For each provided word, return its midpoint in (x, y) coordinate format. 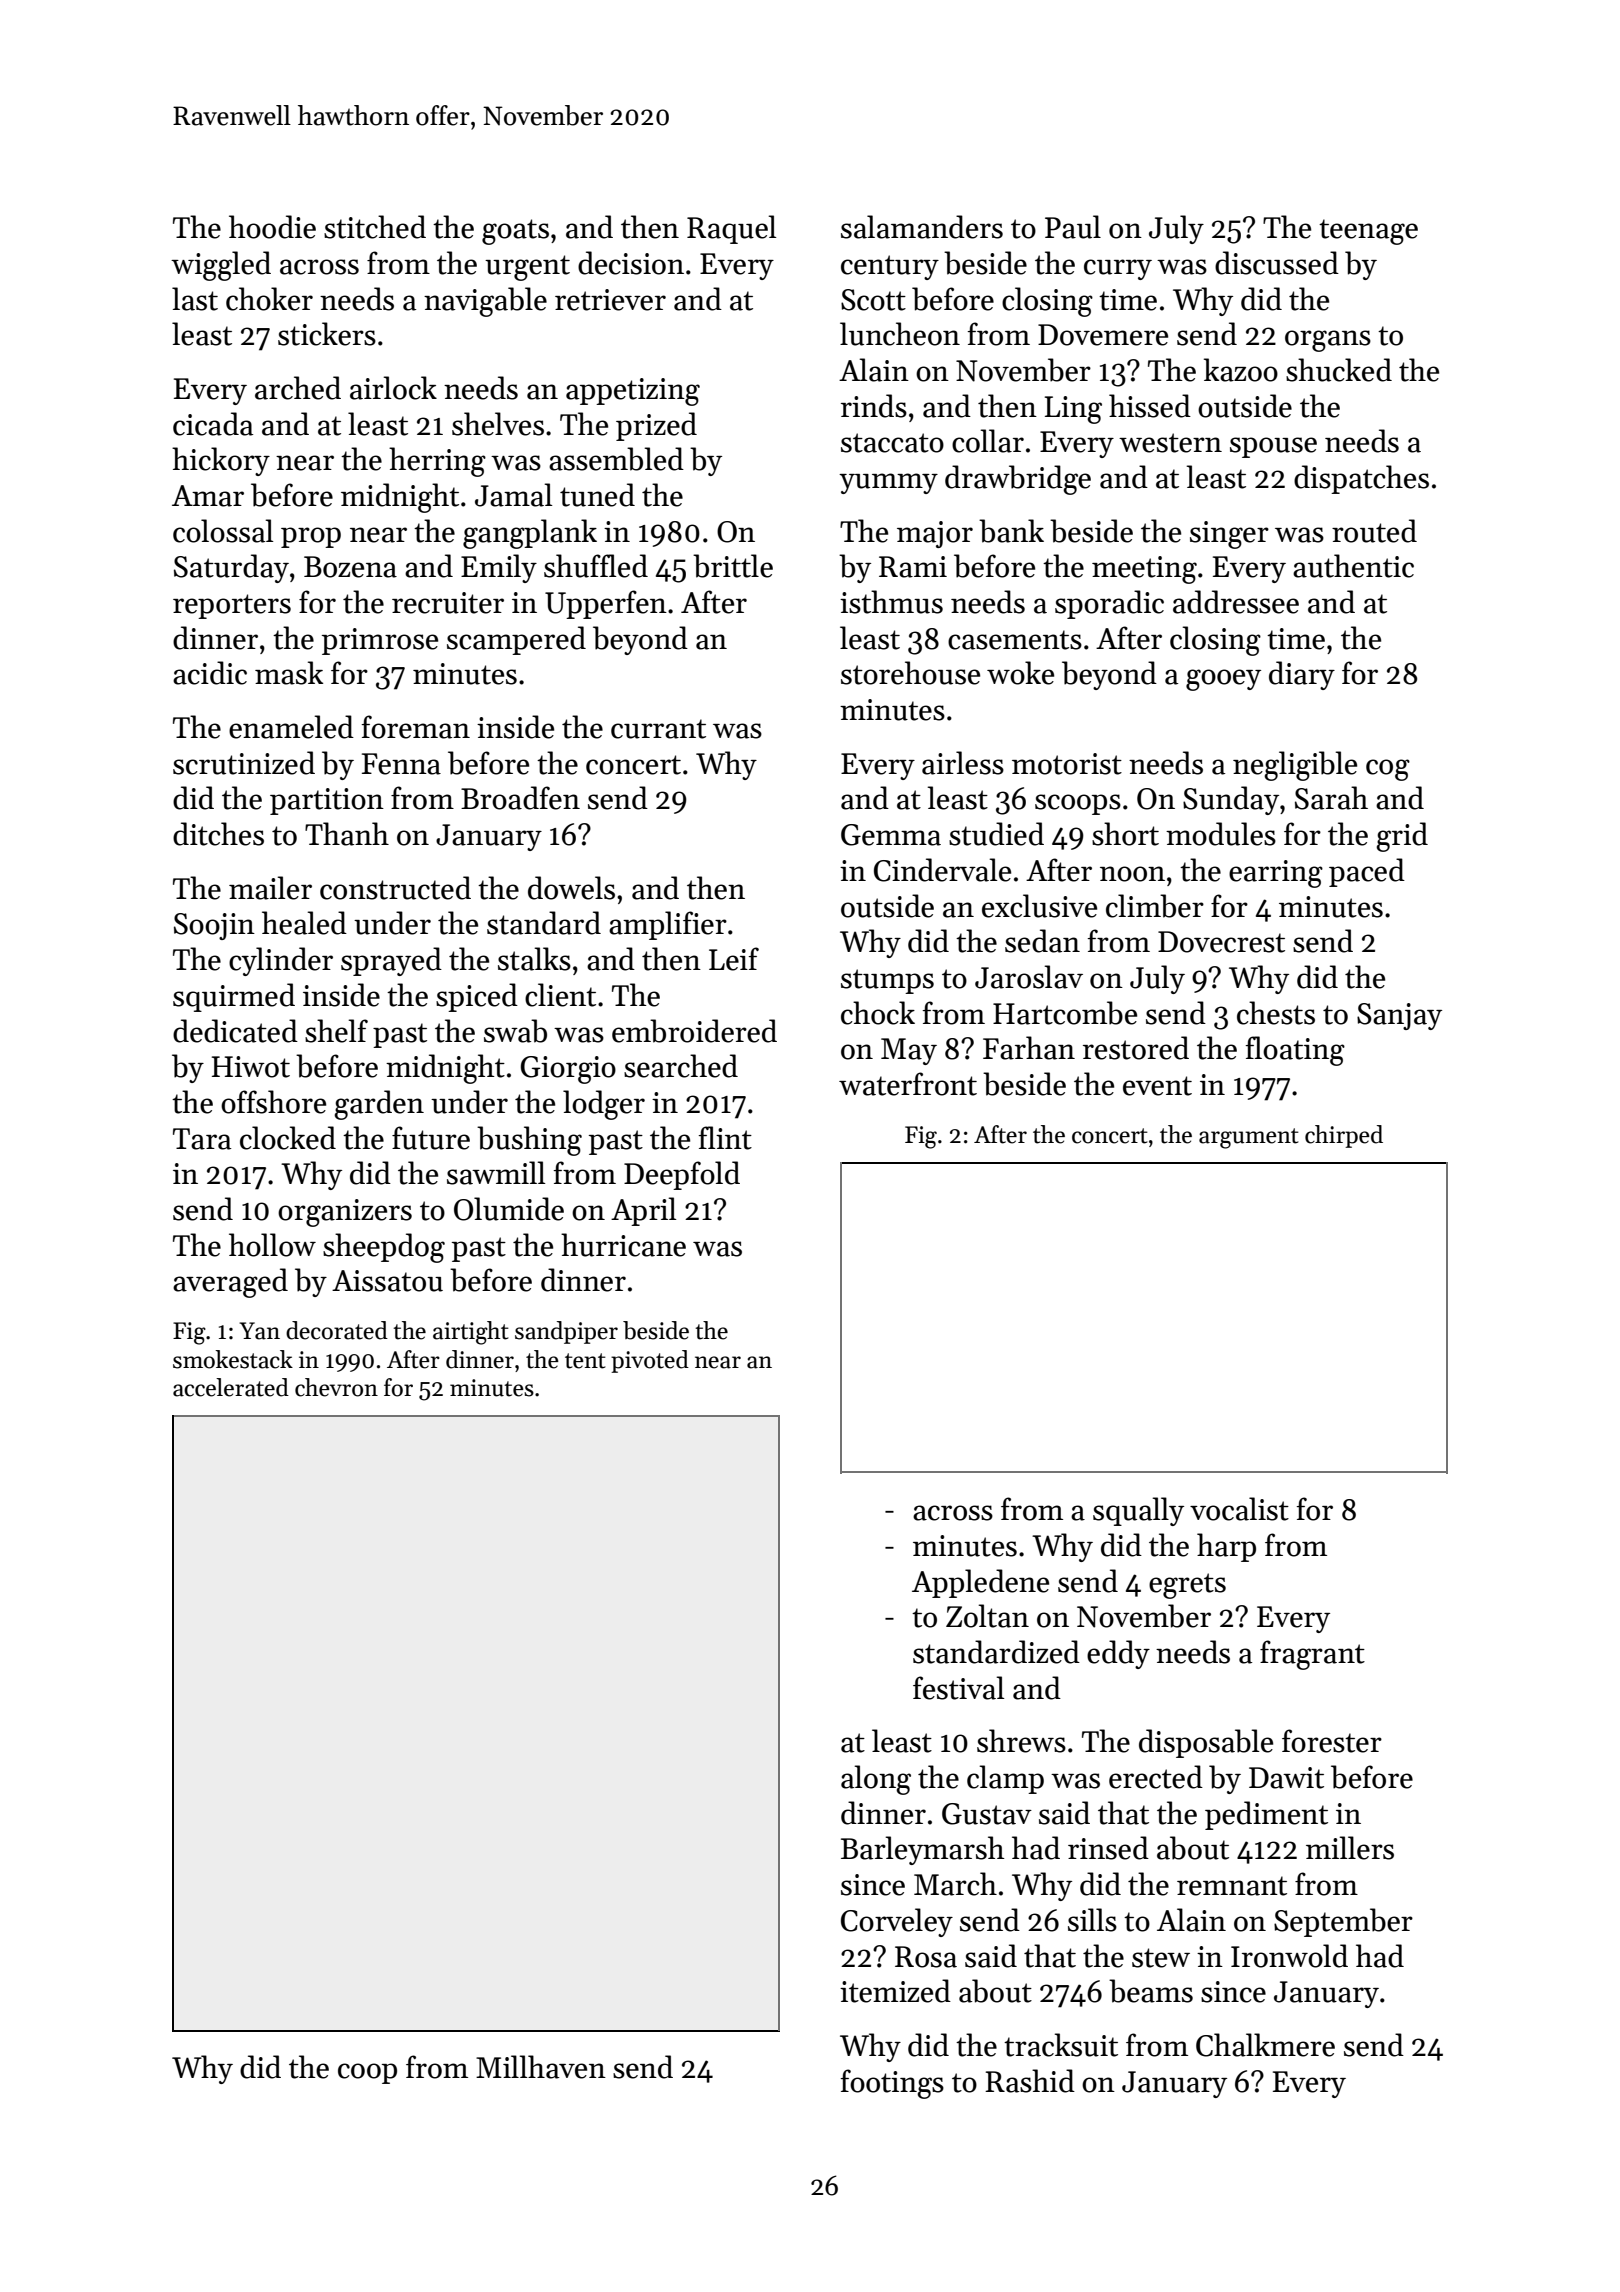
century (890, 267)
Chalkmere (1265, 2045)
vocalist (1239, 1509)
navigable (485, 302)
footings (892, 2084)
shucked (1339, 370)
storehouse (910, 673)
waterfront (908, 1084)
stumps (887, 981)
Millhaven (541, 2067)
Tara (202, 1139)
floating (1295, 1051)
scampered (516, 640)
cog (1388, 770)
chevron (336, 1387)
